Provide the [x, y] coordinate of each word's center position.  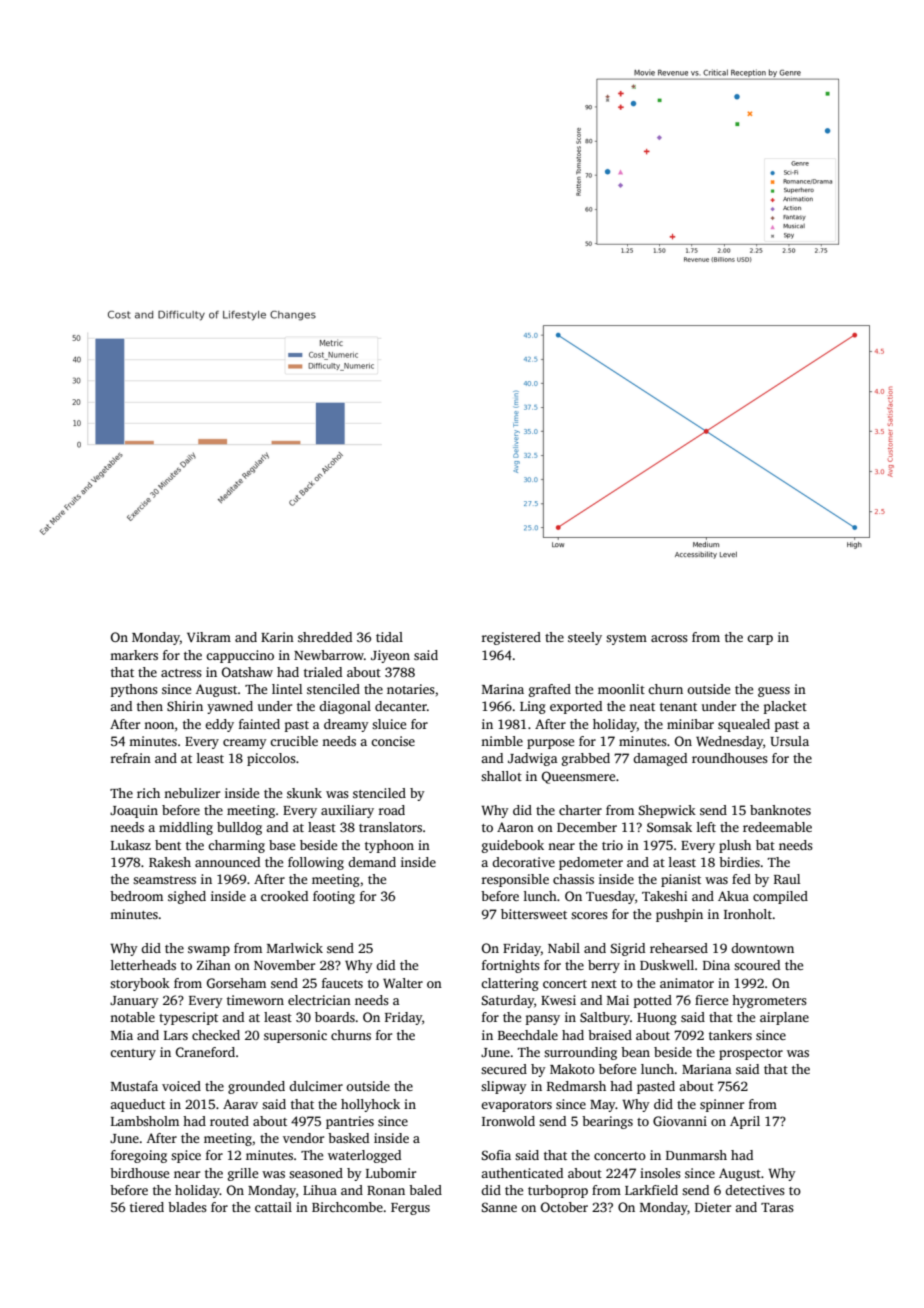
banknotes [780, 810]
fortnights [511, 966]
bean [635, 1052]
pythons [134, 690]
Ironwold [508, 1121]
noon [159, 725]
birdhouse [139, 1173]
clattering [510, 984]
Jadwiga [533, 759]
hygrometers [769, 1001]
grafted [550, 690]
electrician [319, 1000]
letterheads [143, 965]
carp [760, 640]
